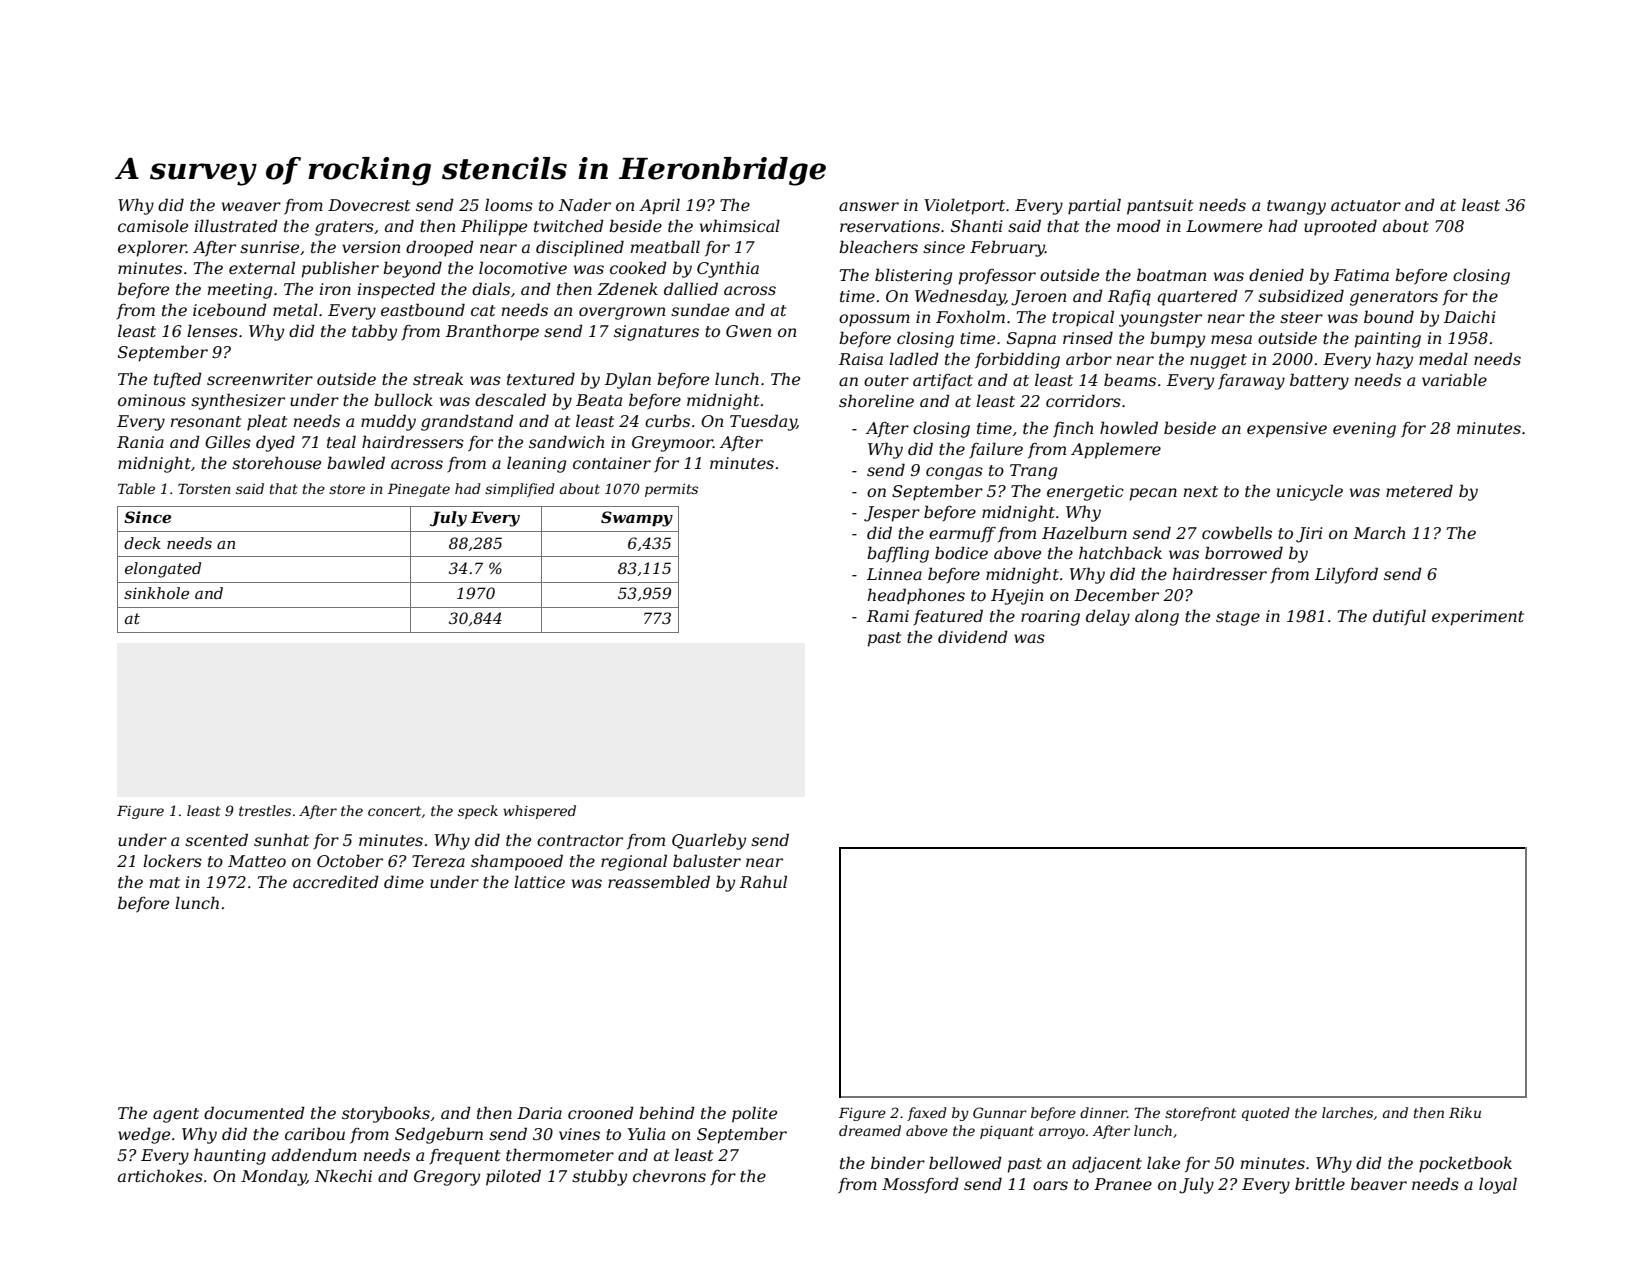  I want to click on leaning, so click(536, 464).
